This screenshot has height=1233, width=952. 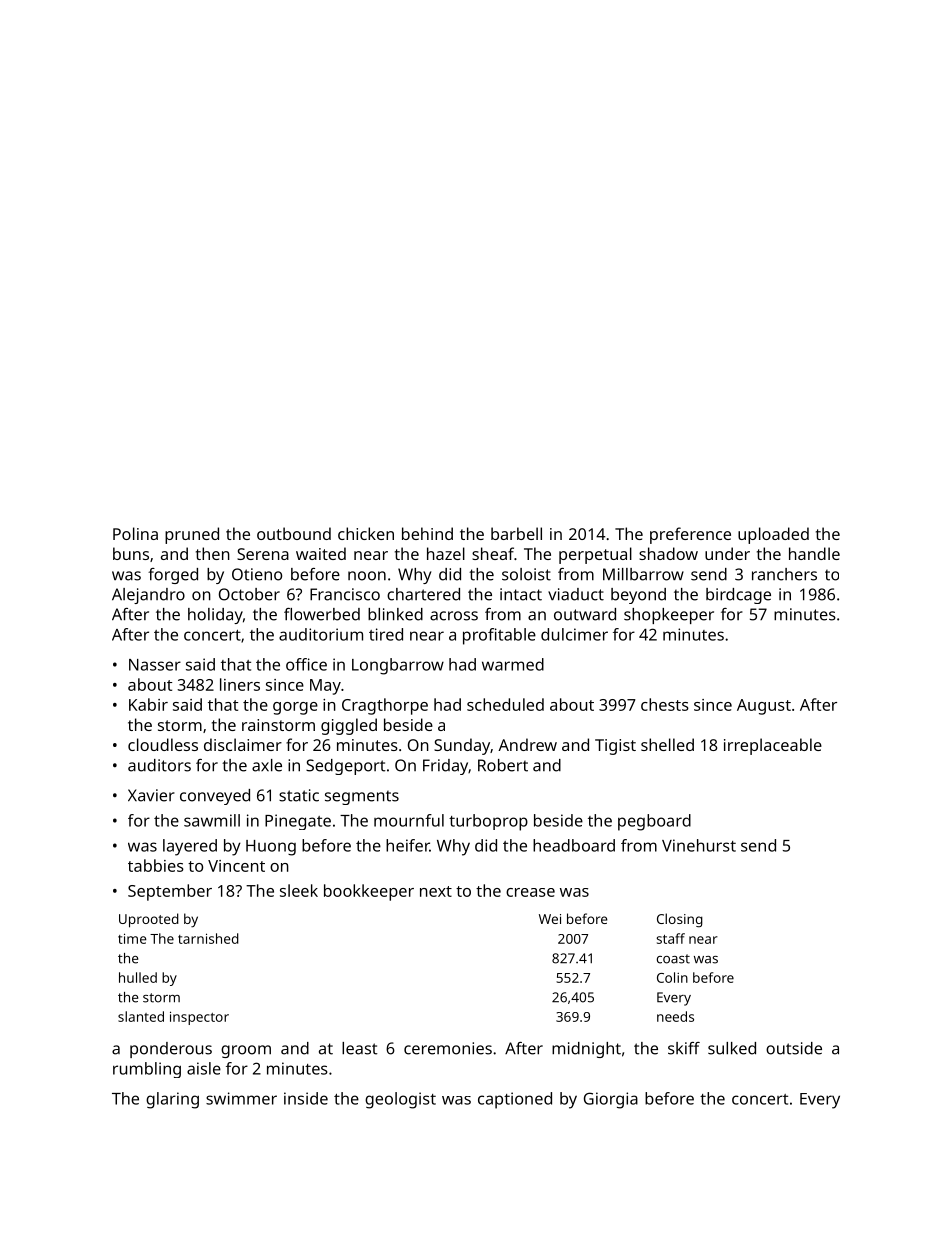 I want to click on then, so click(x=213, y=553).
